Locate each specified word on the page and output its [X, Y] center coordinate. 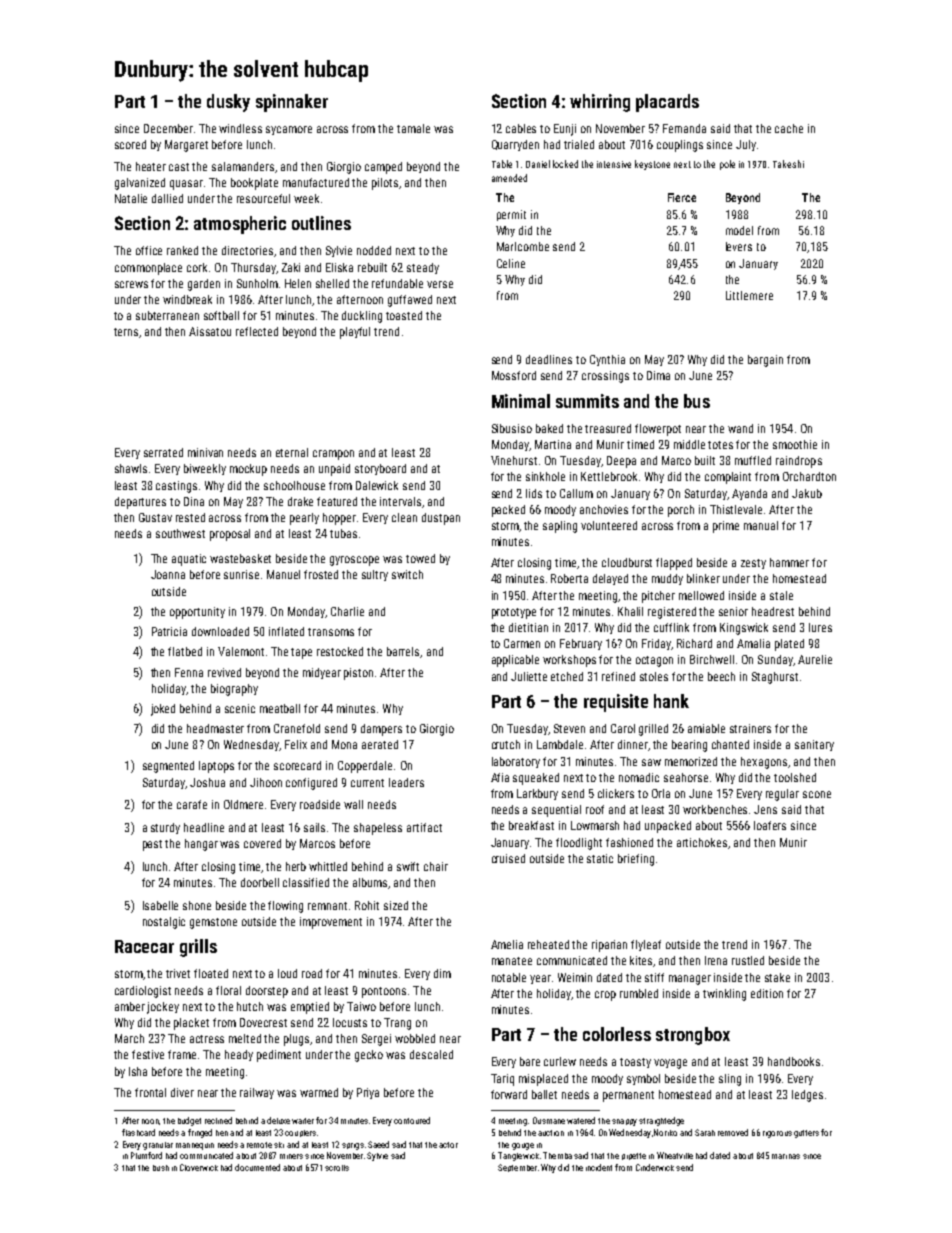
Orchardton [809, 476]
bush [161, 1168]
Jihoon [266, 782]
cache [789, 128]
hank [671, 701]
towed [420, 558]
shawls [131, 468]
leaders [406, 782]
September [517, 1168]
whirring [600, 103]
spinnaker [292, 103]
